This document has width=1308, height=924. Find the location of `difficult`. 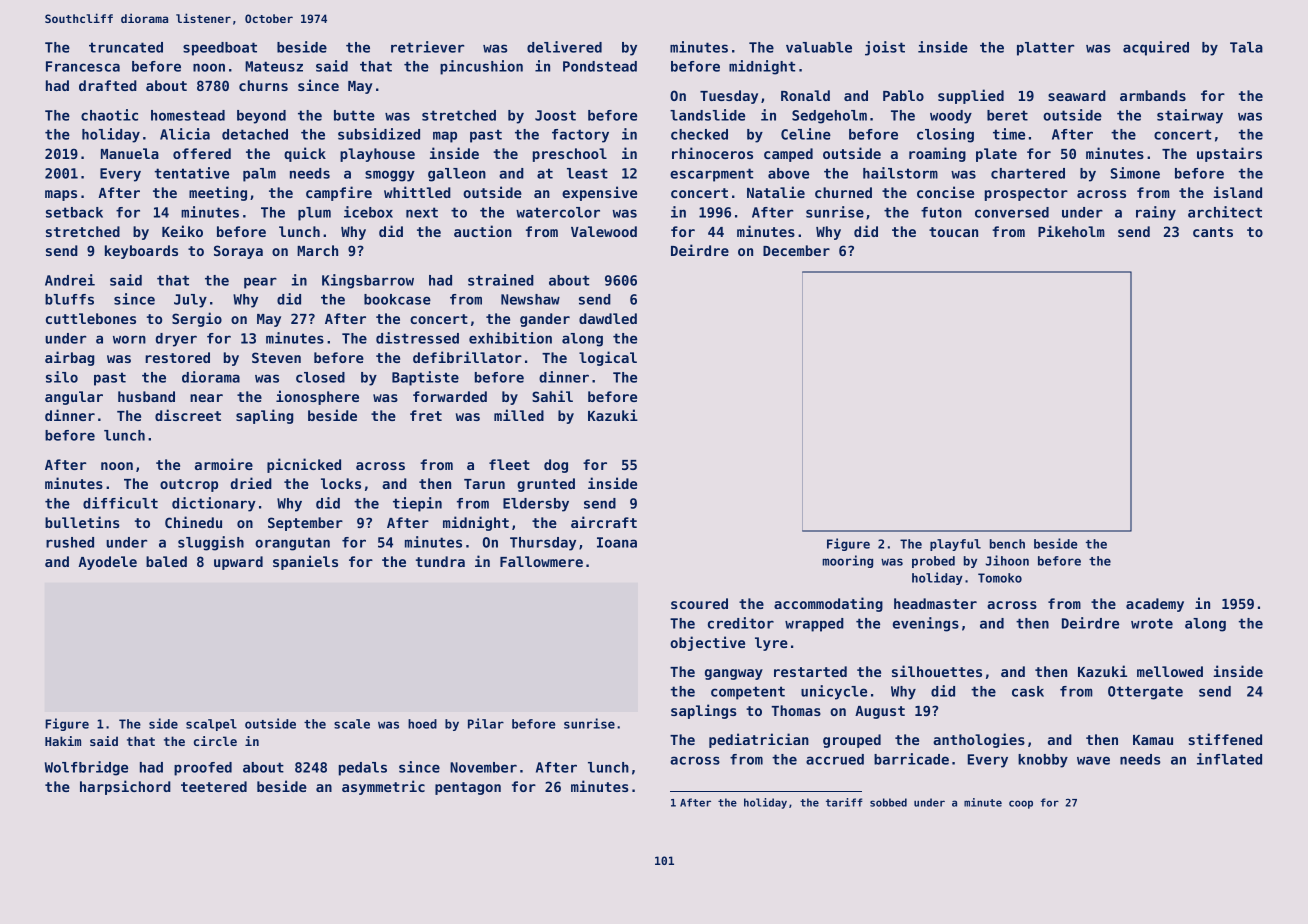

difficult is located at coordinates (120, 503).
